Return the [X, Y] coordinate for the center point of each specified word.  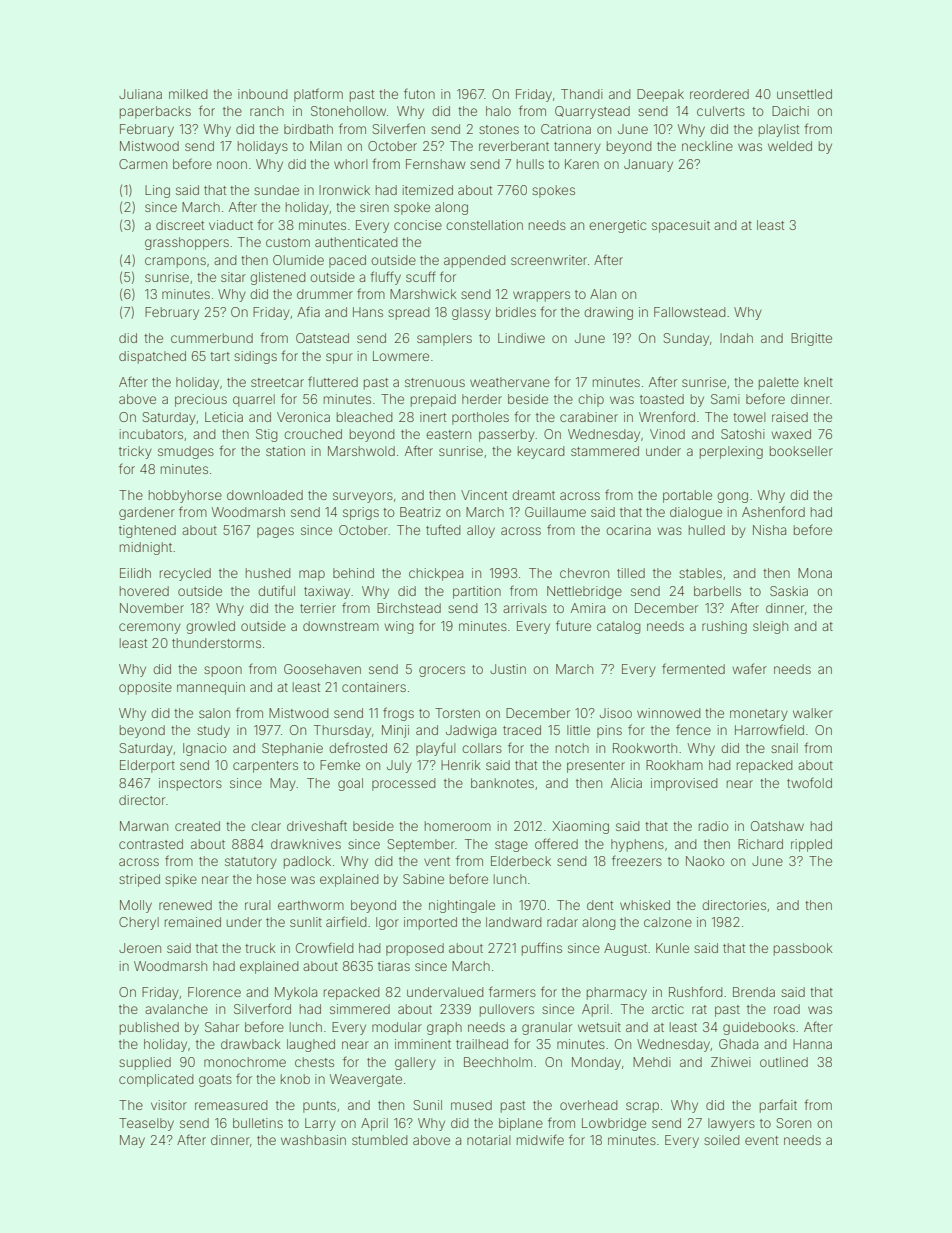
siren [374, 207]
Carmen [143, 164]
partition [477, 592]
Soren [794, 1123]
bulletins [258, 1123]
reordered [719, 94]
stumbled [380, 1140]
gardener [147, 513]
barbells [717, 591]
